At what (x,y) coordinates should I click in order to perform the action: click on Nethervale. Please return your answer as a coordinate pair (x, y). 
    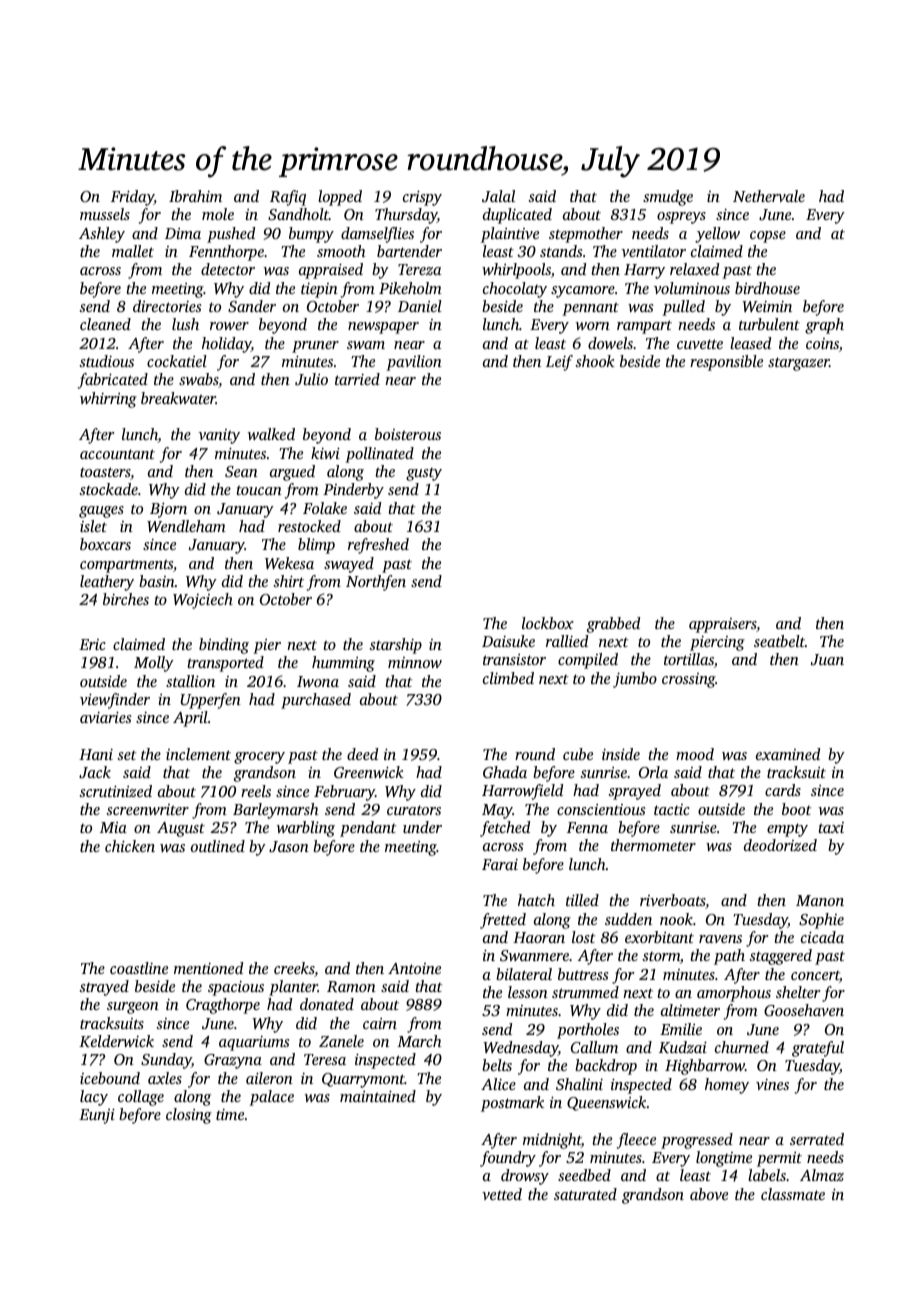
    Looking at the image, I should click on (769, 196).
